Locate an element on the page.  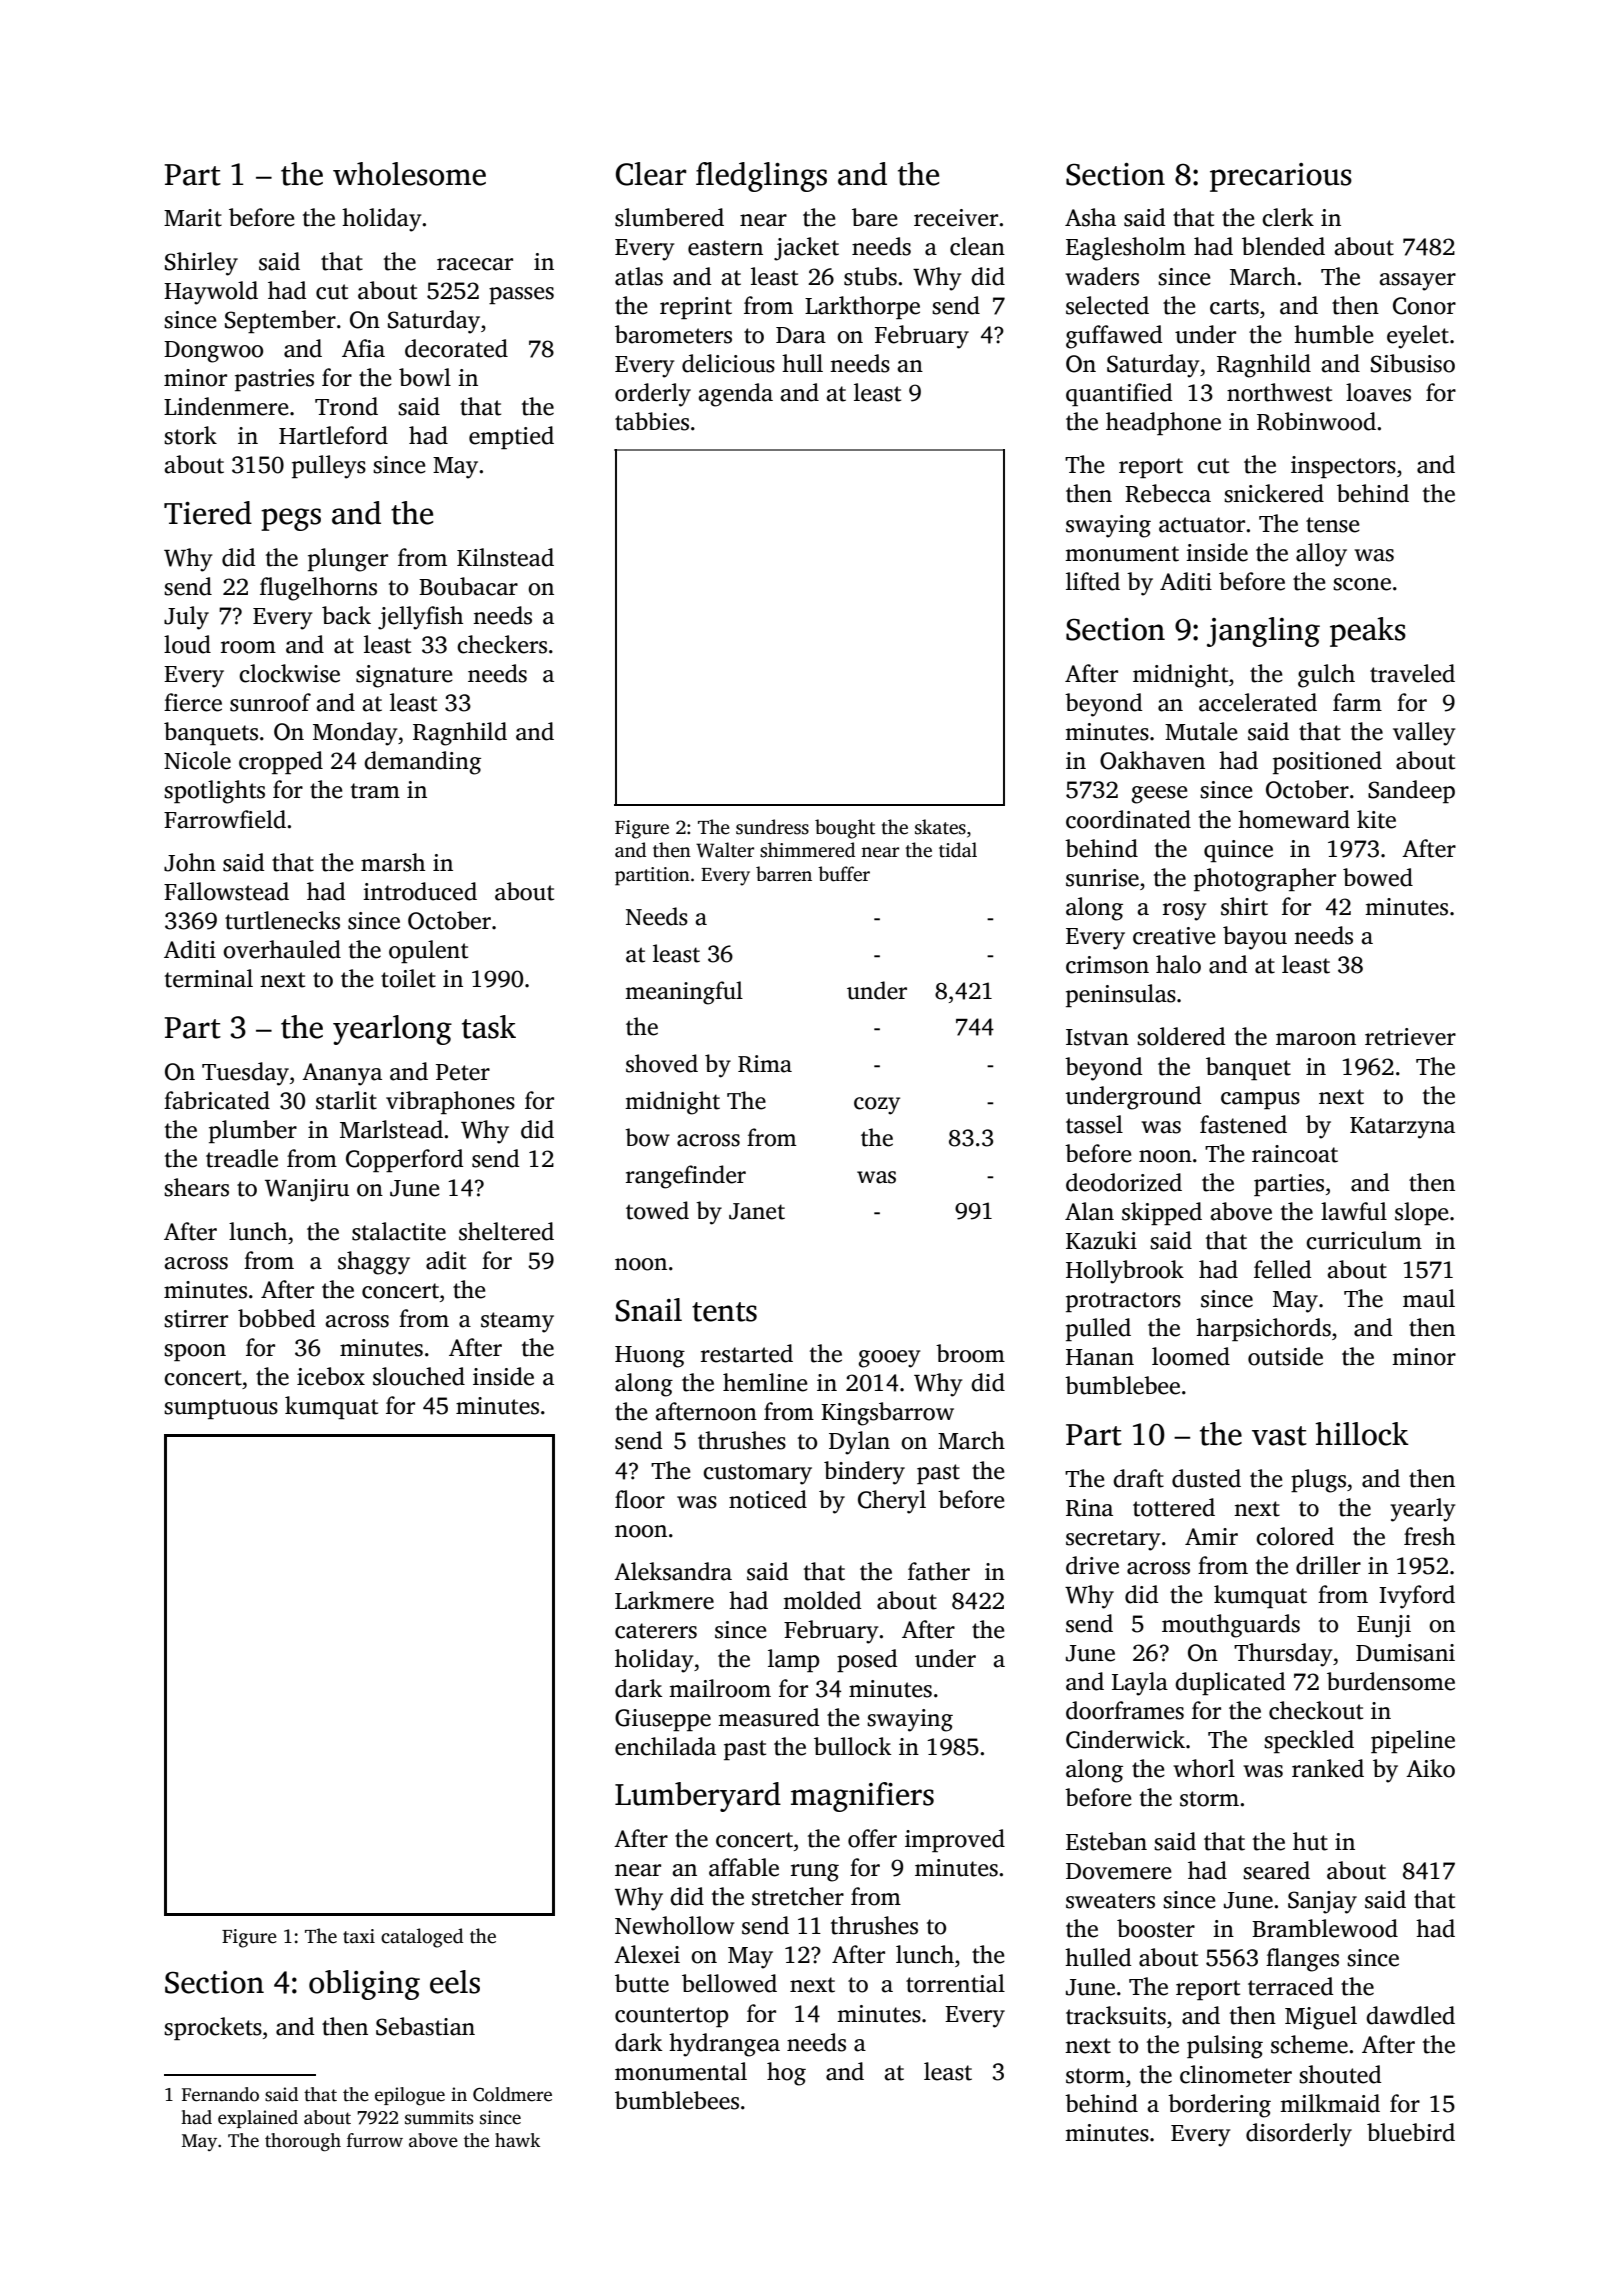
draft is located at coordinates (1138, 1478).
